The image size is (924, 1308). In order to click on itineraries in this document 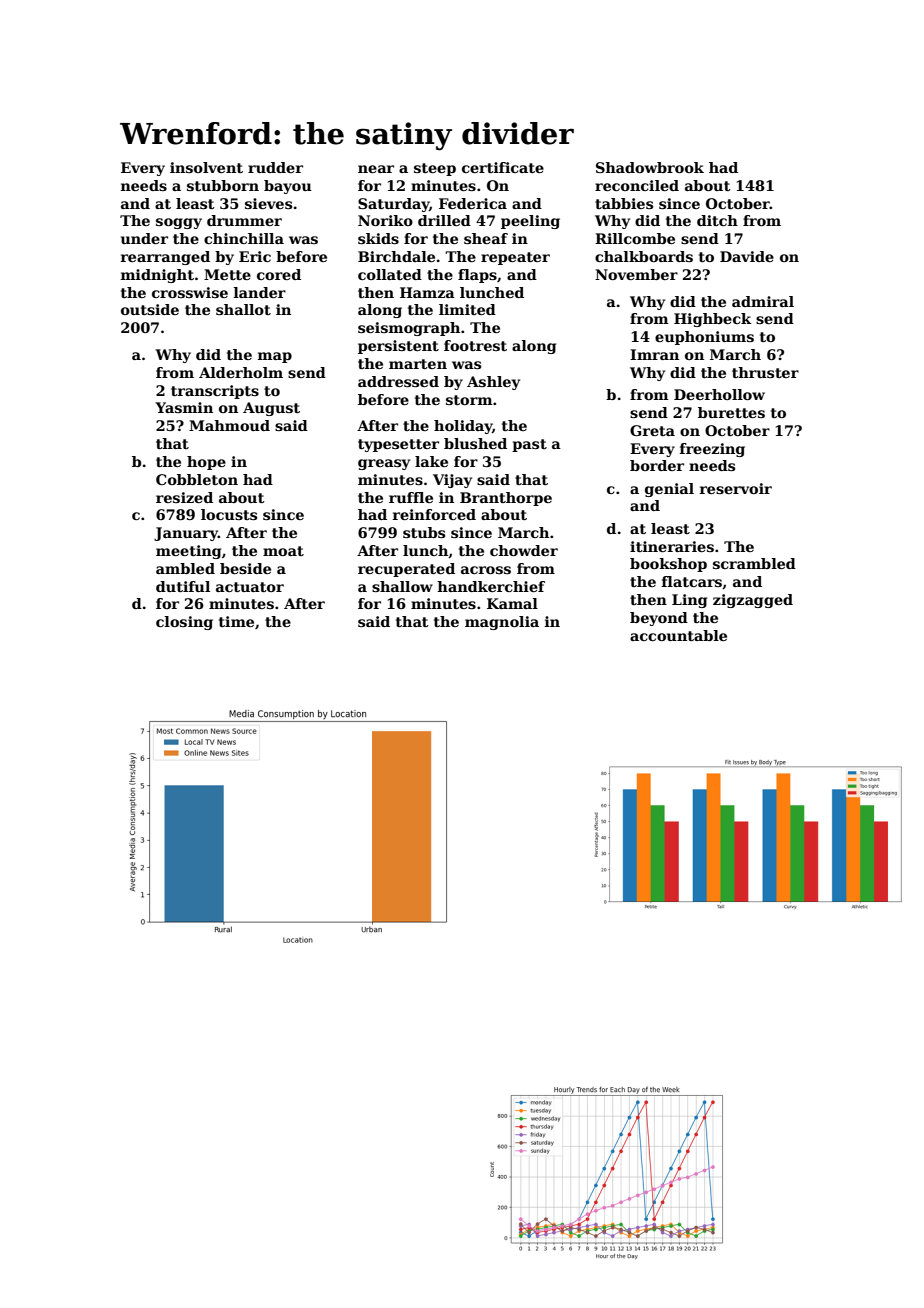, I will do `click(672, 546)`.
